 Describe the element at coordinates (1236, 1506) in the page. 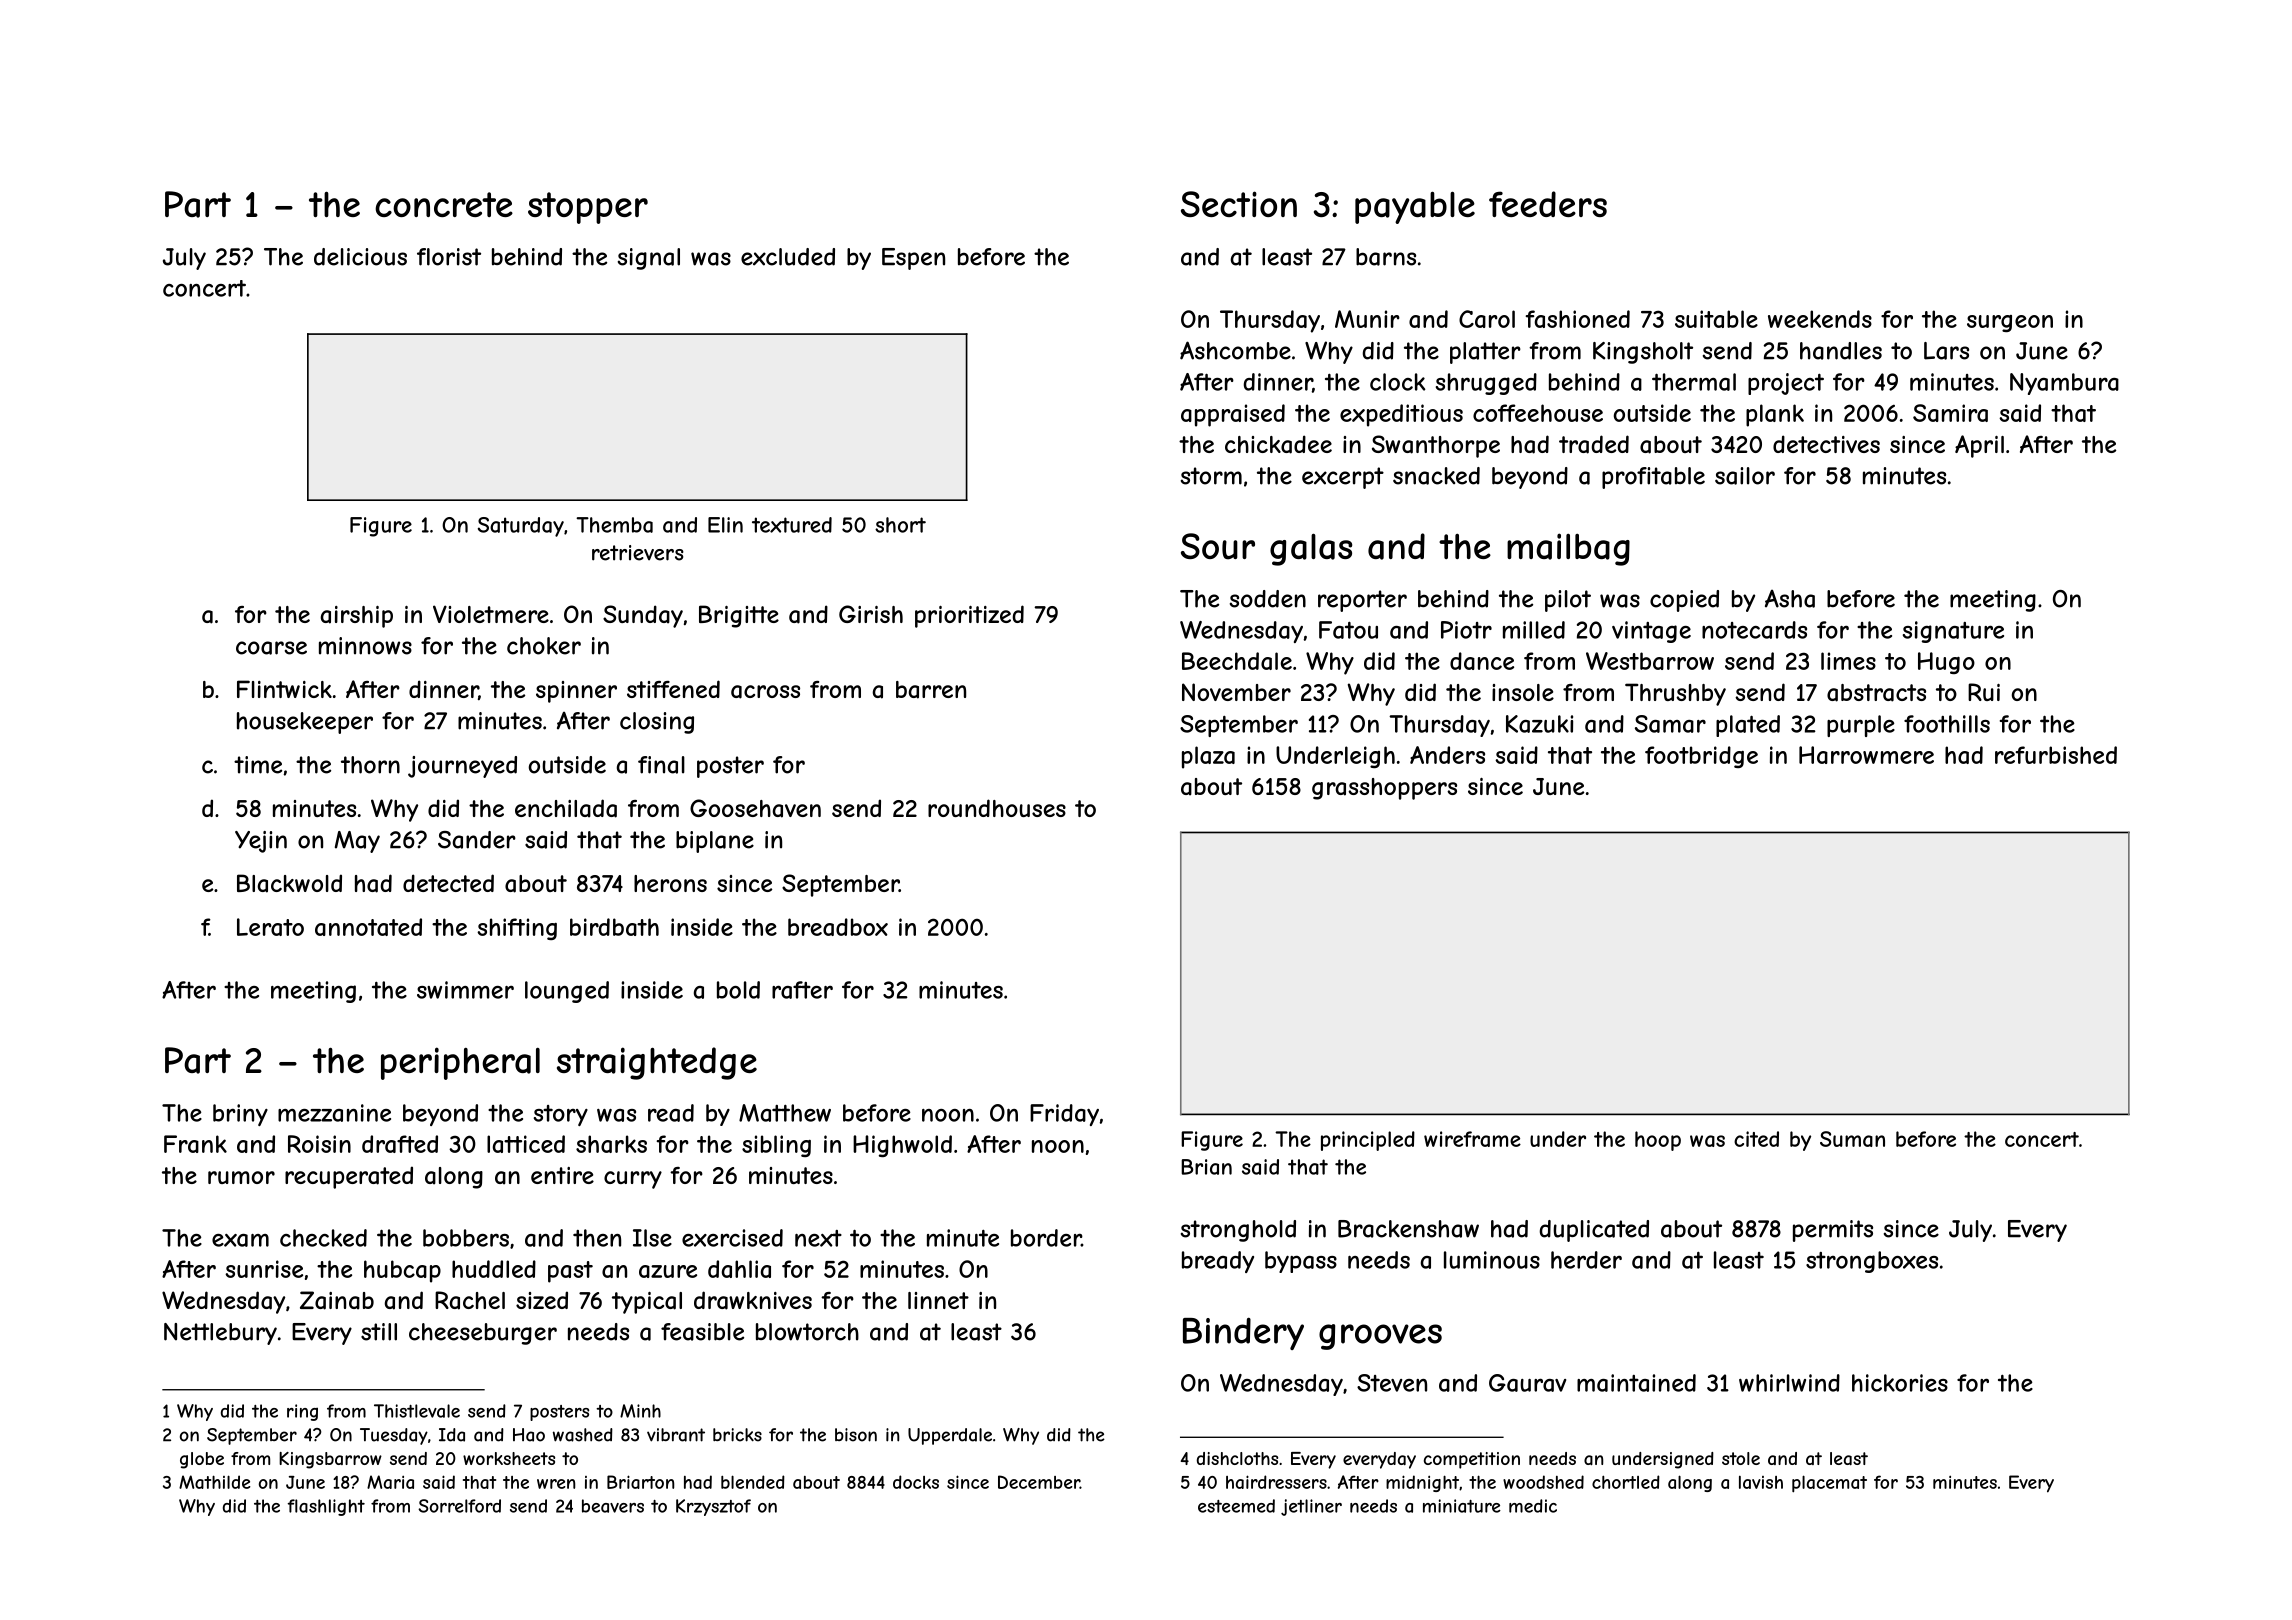

I see `esteemed` at that location.
